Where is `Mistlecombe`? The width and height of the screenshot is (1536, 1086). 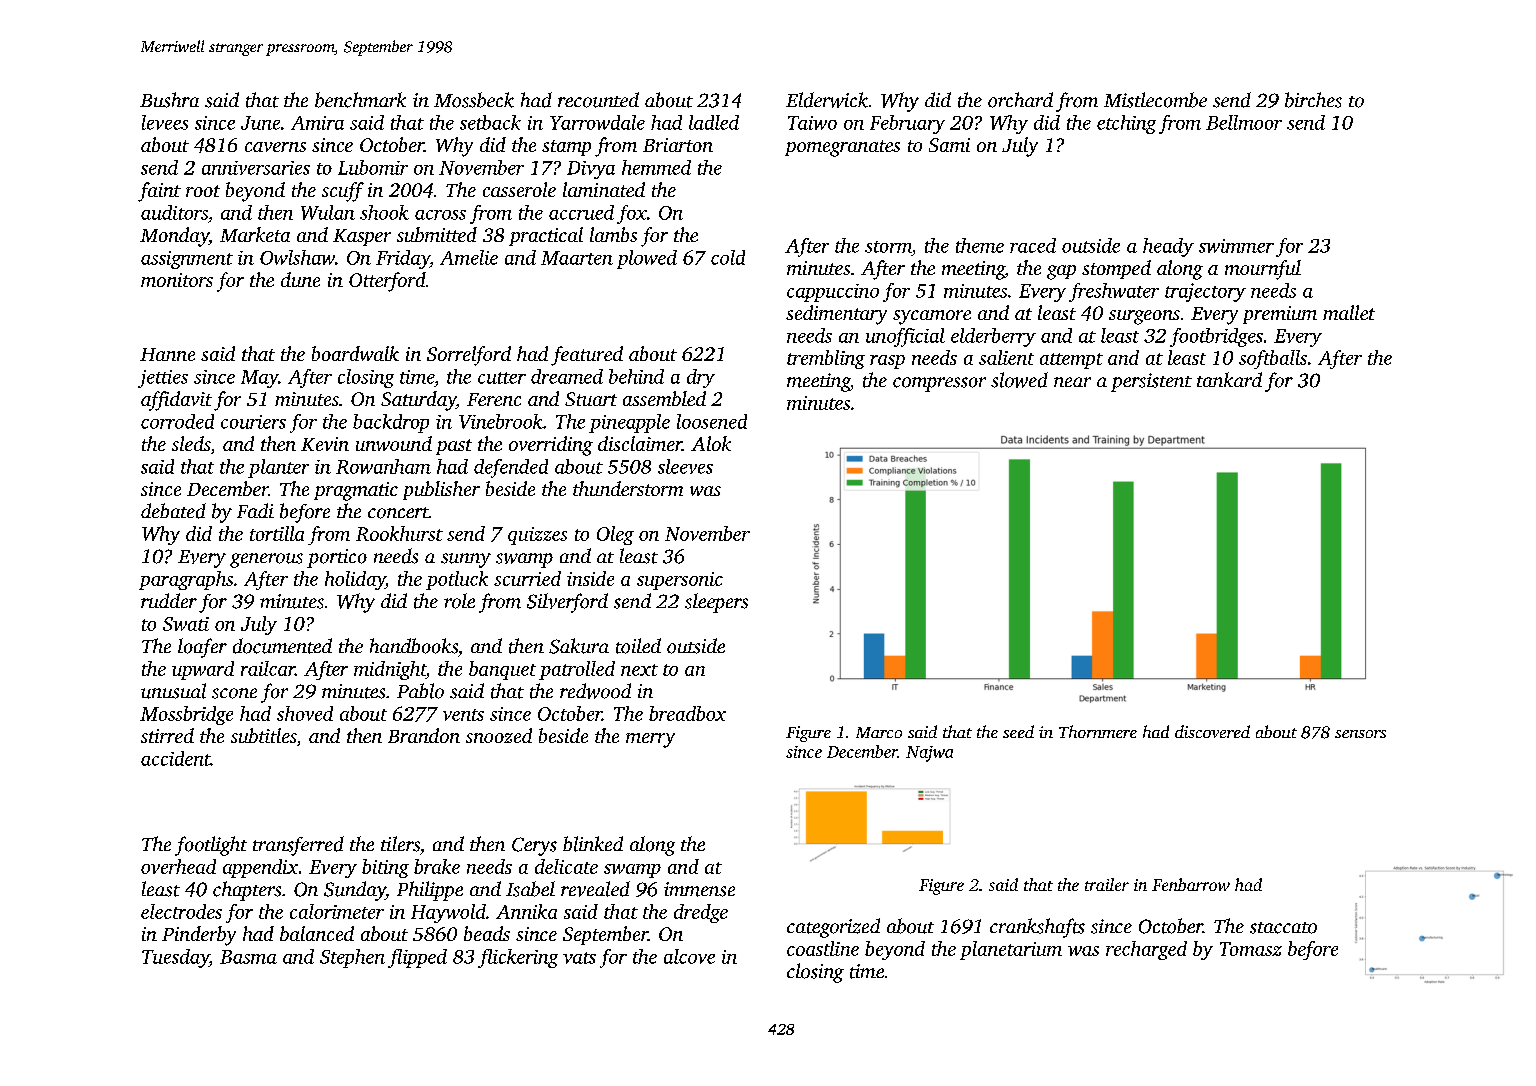 Mistlecombe is located at coordinates (1155, 100).
